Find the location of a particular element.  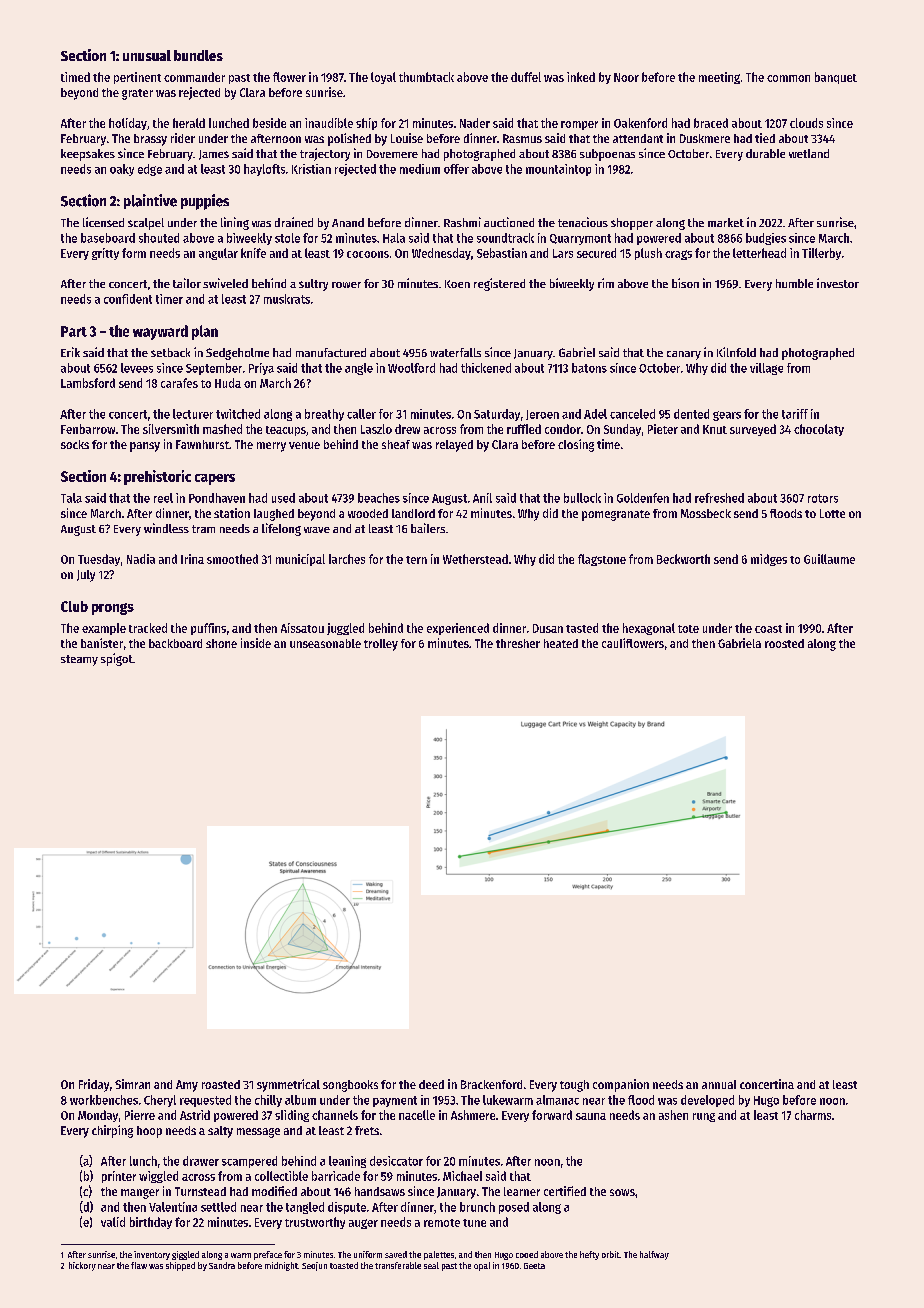

flaw is located at coordinates (139, 1265).
